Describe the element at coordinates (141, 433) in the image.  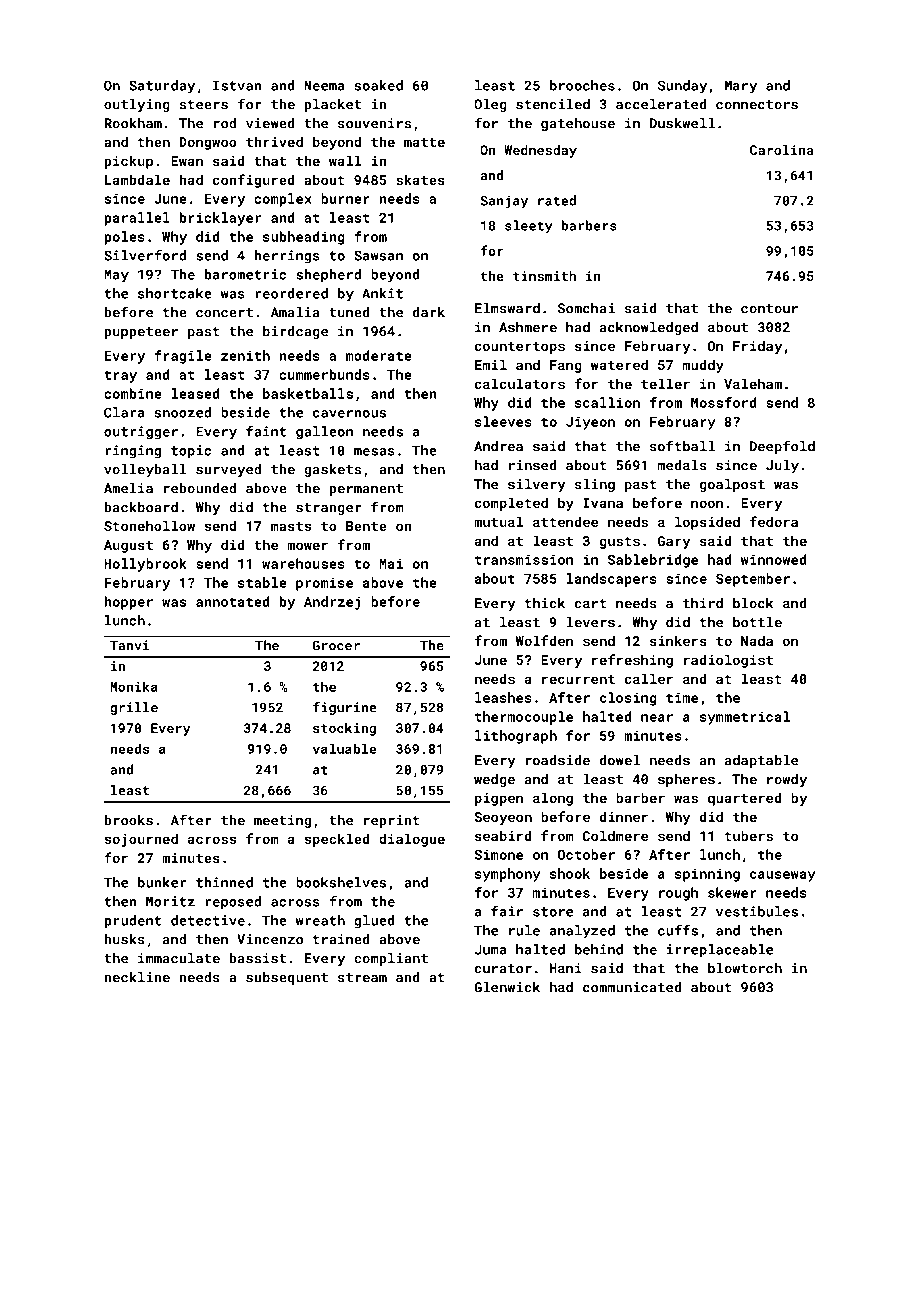
I see `outrigger` at that location.
